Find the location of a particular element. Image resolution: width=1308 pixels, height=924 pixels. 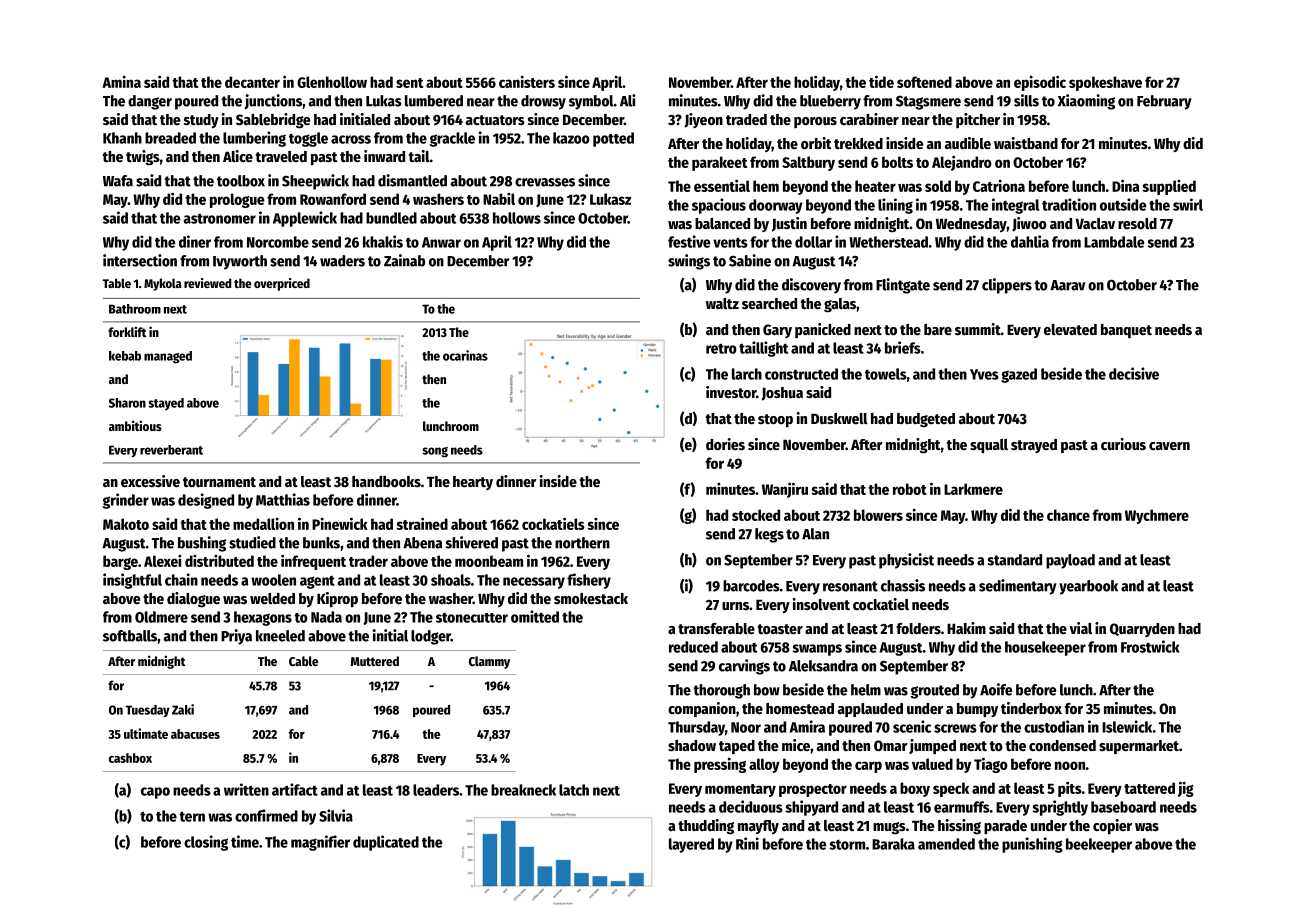

kazoo is located at coordinates (571, 138).
